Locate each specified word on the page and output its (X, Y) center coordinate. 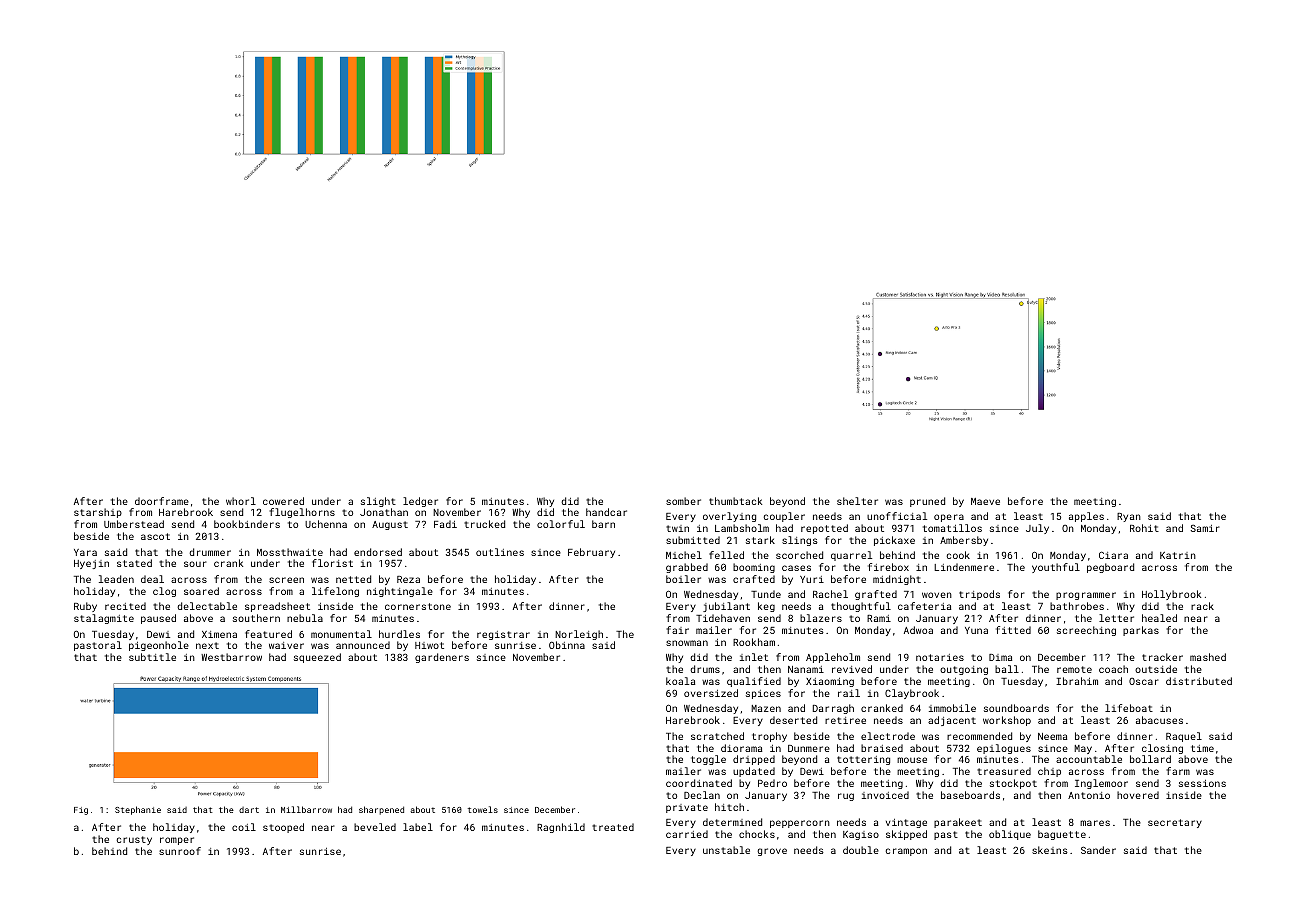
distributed (1199, 681)
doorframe (162, 501)
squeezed (317, 658)
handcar (606, 512)
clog (164, 592)
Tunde (766, 594)
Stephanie (138, 810)
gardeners (442, 658)
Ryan (1129, 517)
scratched (717, 736)
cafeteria (924, 606)
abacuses (1159, 720)
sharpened (381, 810)
